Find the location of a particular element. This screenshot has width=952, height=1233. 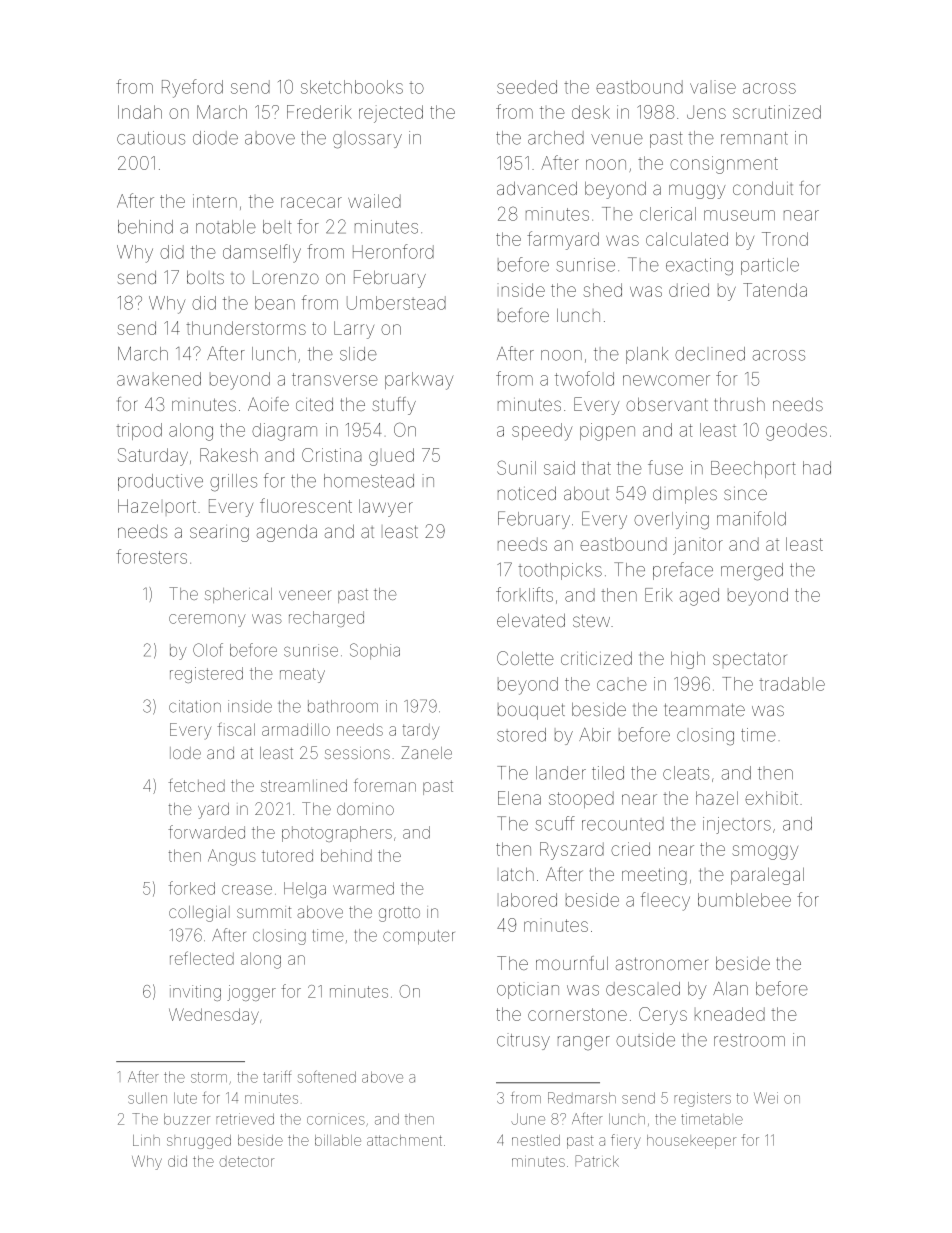

venue is located at coordinates (617, 139).
